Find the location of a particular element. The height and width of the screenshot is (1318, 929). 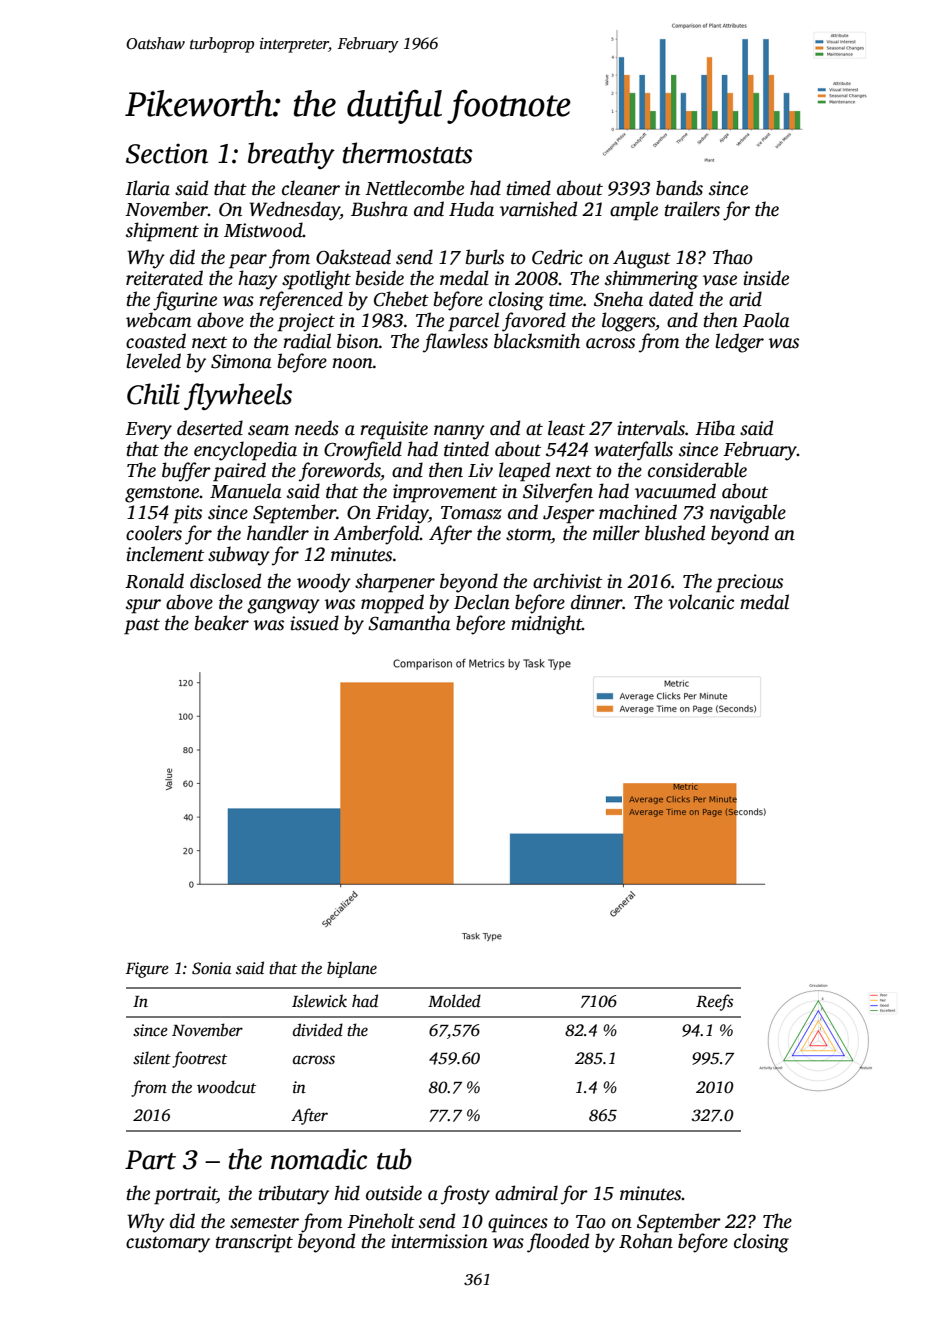

Part is located at coordinates (150, 1160).
